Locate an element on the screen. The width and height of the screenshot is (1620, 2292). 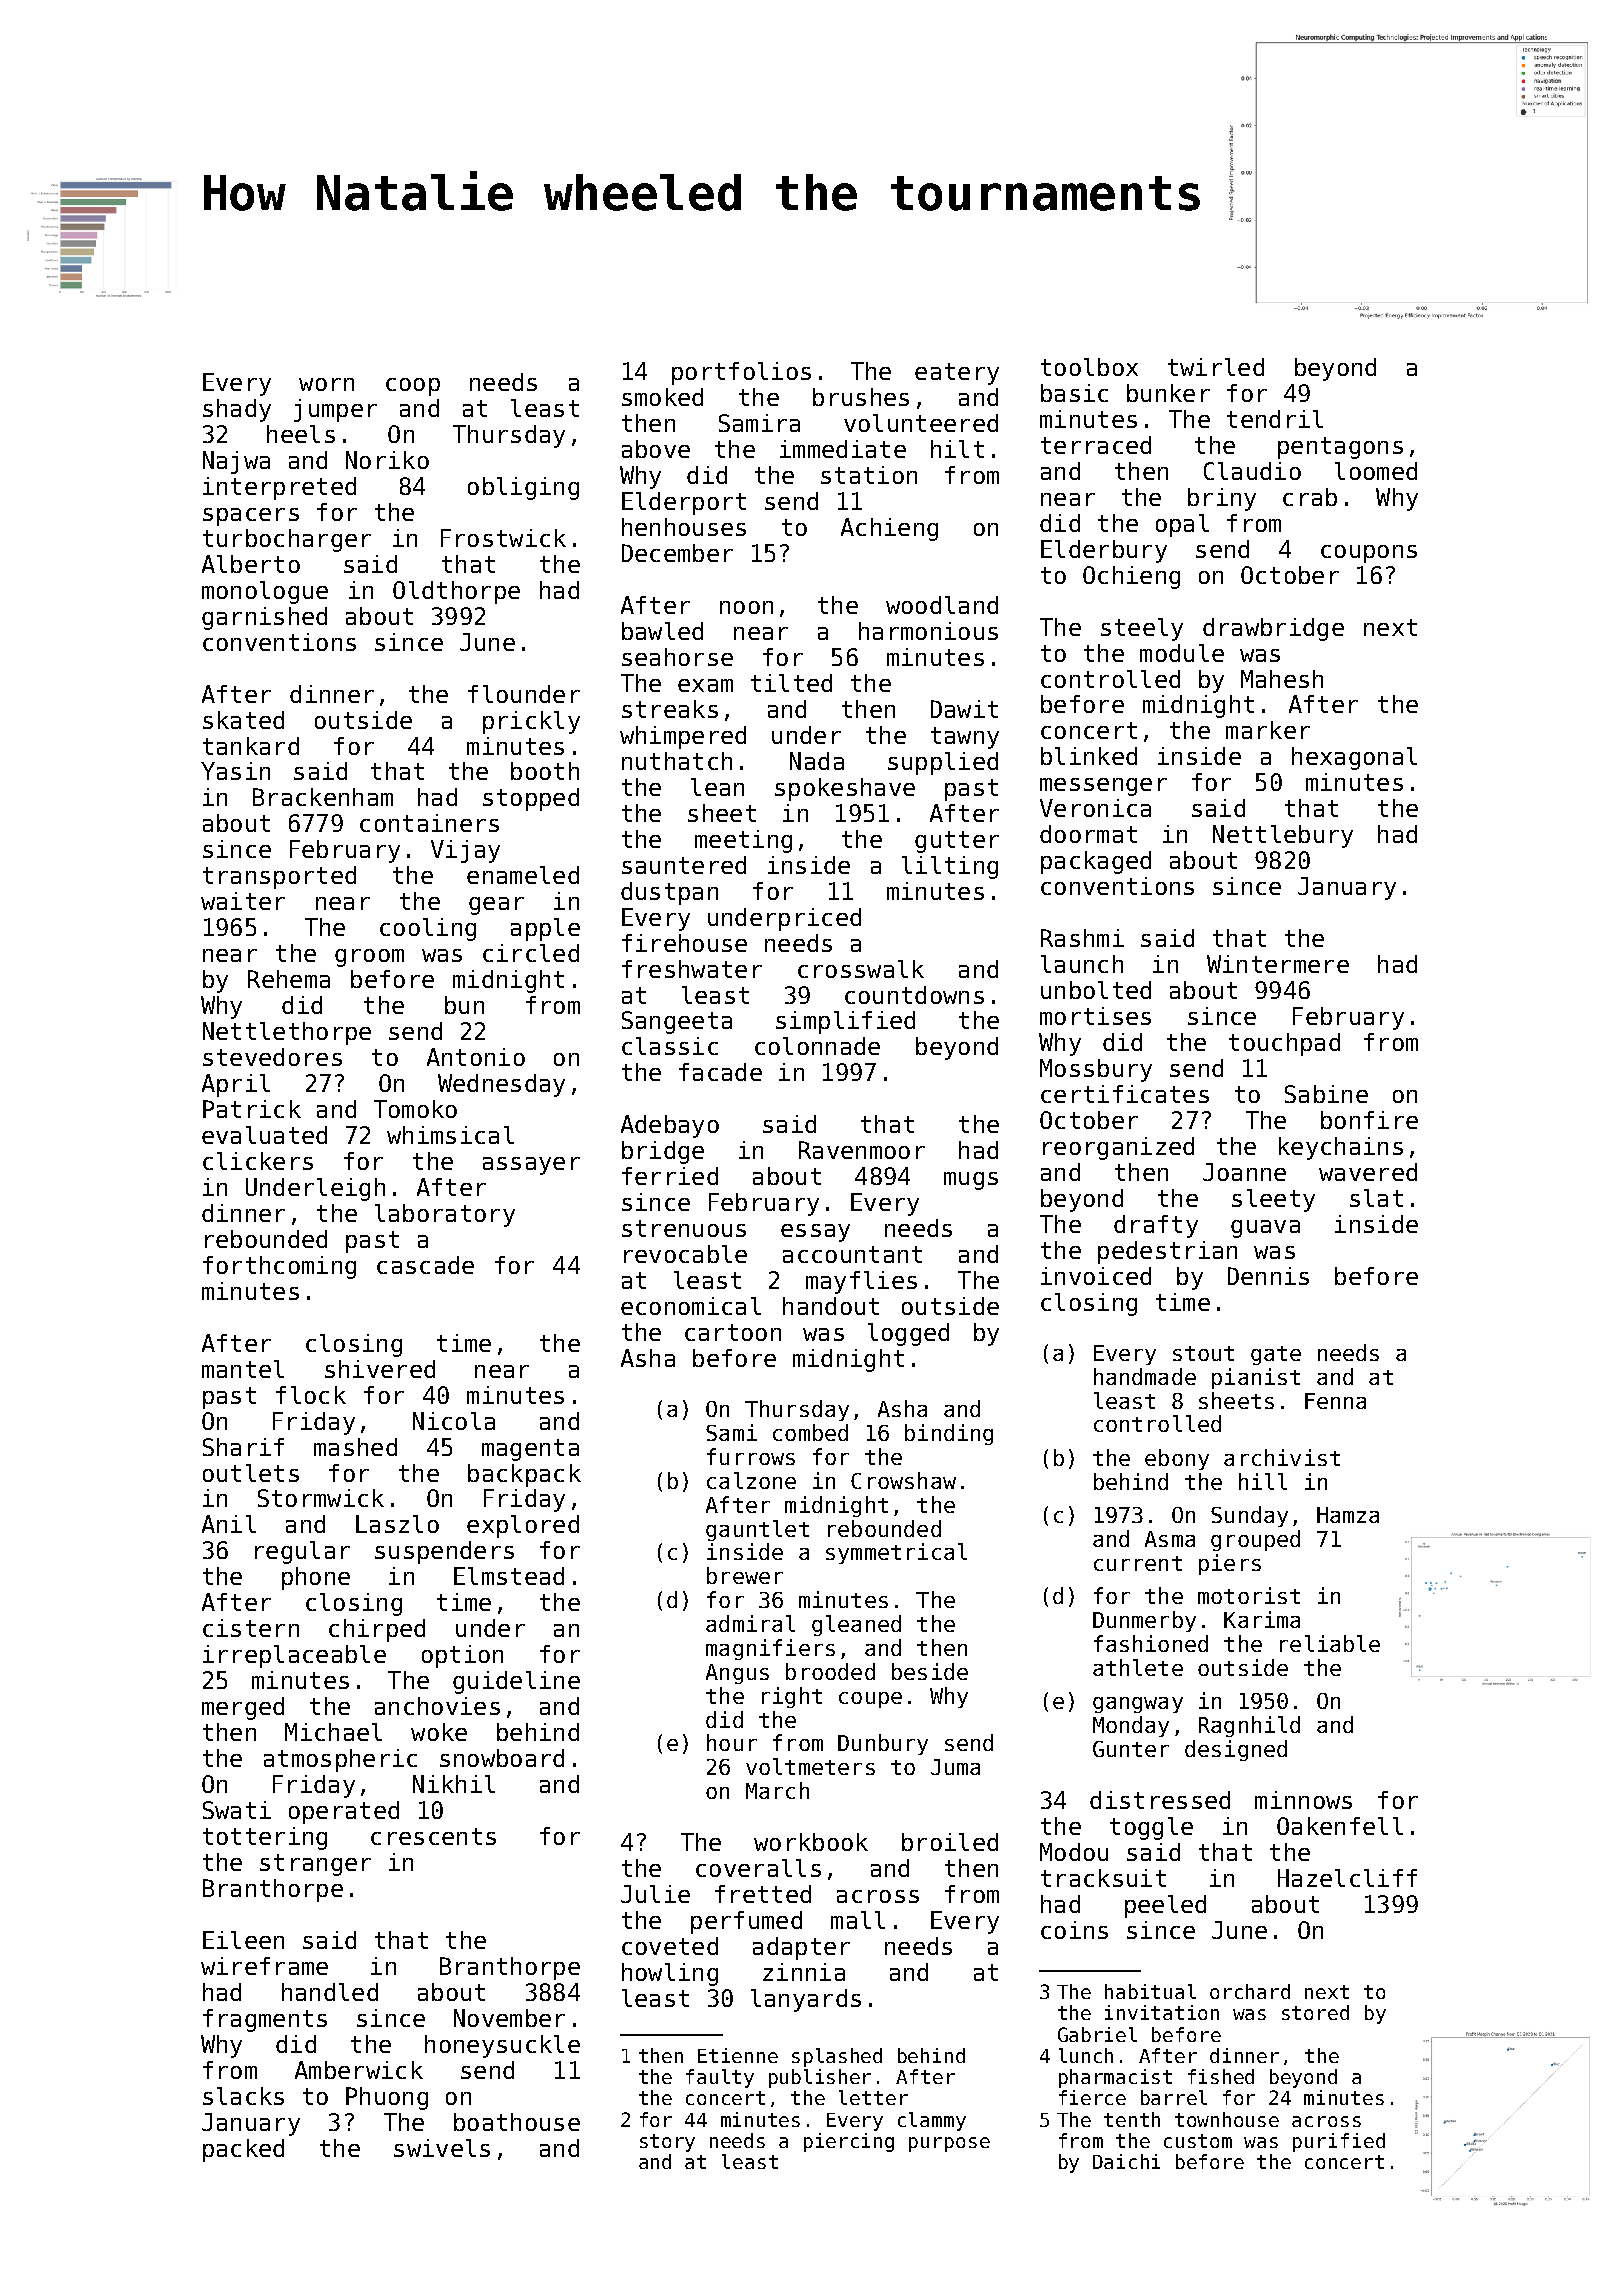
ferried is located at coordinates (670, 1176).
